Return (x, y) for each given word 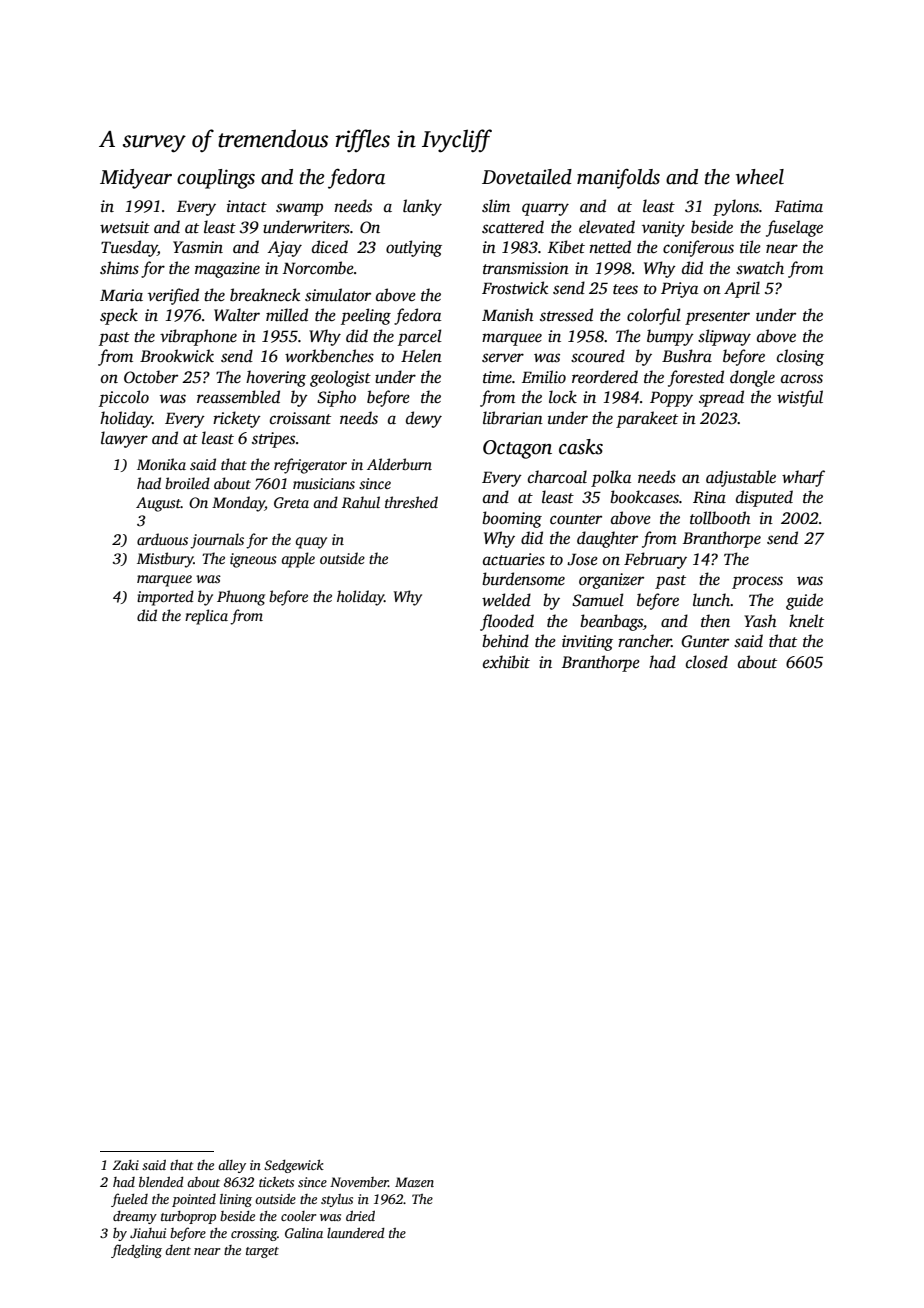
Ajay (285, 249)
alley (232, 1166)
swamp (299, 209)
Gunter (705, 641)
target (262, 1252)
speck (119, 316)
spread (721, 398)
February (655, 560)
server (503, 358)
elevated (607, 227)
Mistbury (165, 560)
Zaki (126, 1165)
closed (707, 662)
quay (311, 543)
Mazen (414, 1182)
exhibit (506, 662)
